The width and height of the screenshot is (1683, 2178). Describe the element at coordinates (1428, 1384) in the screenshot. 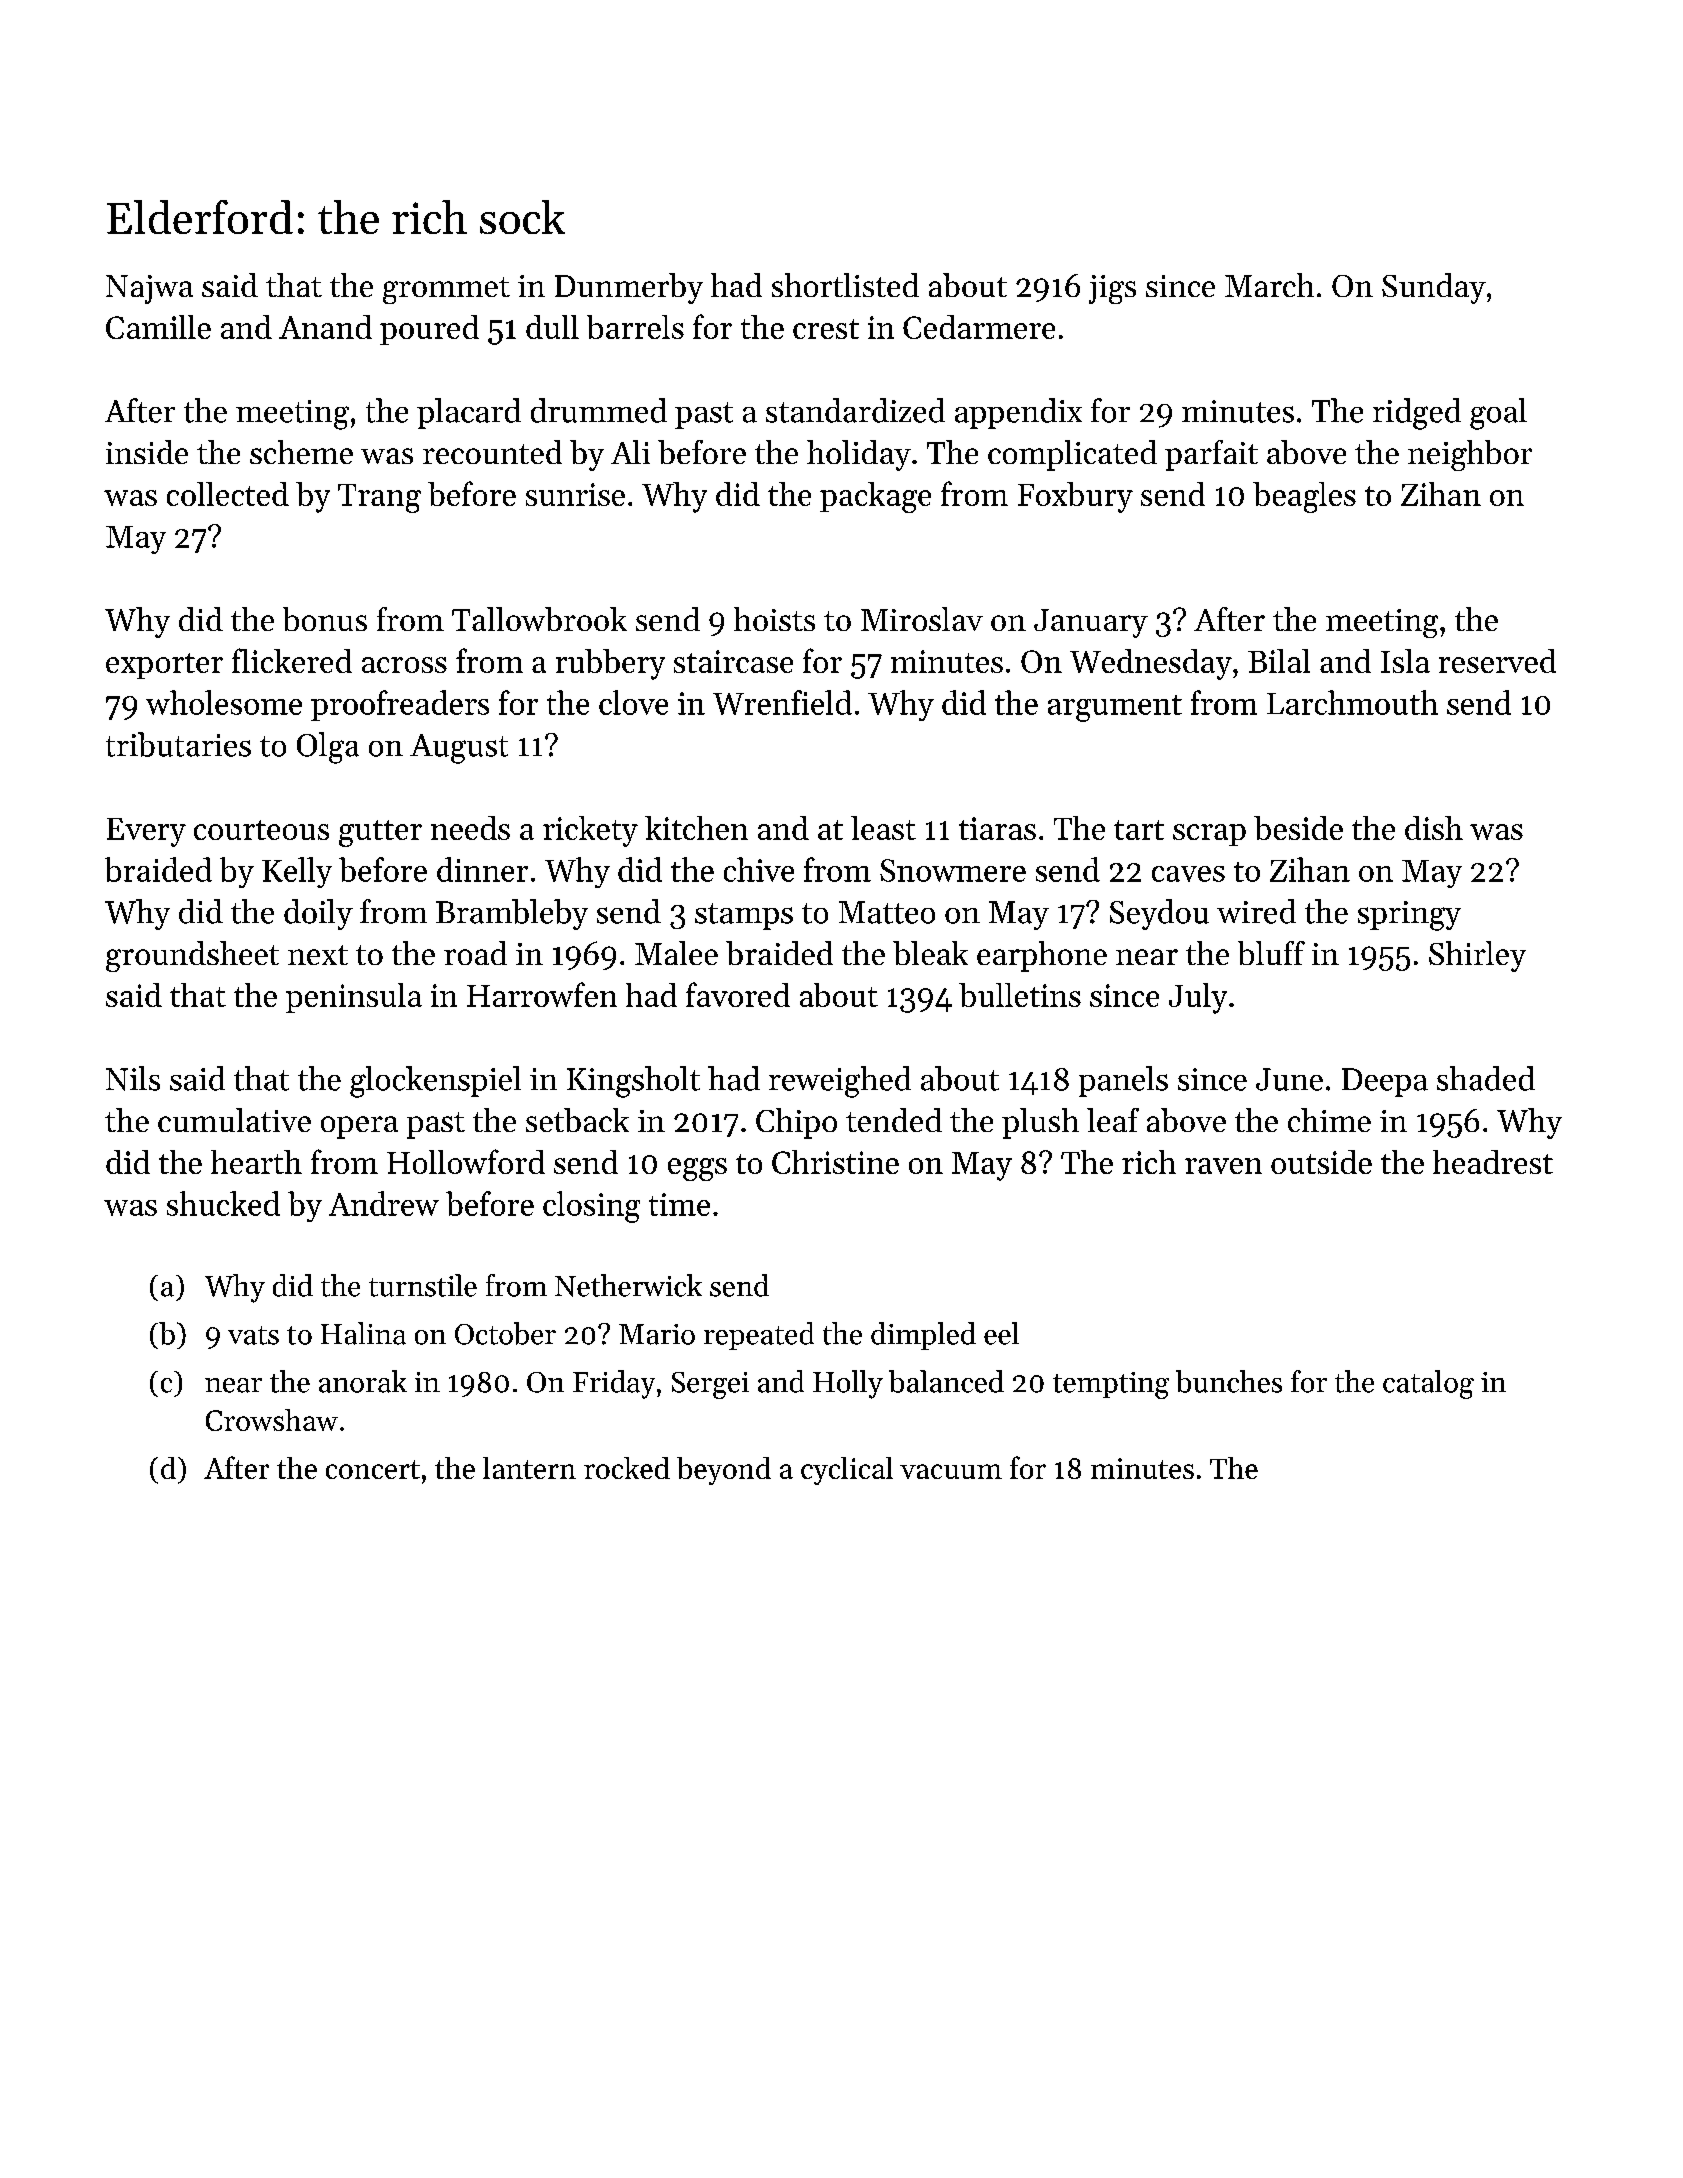

I see `catalog` at that location.
